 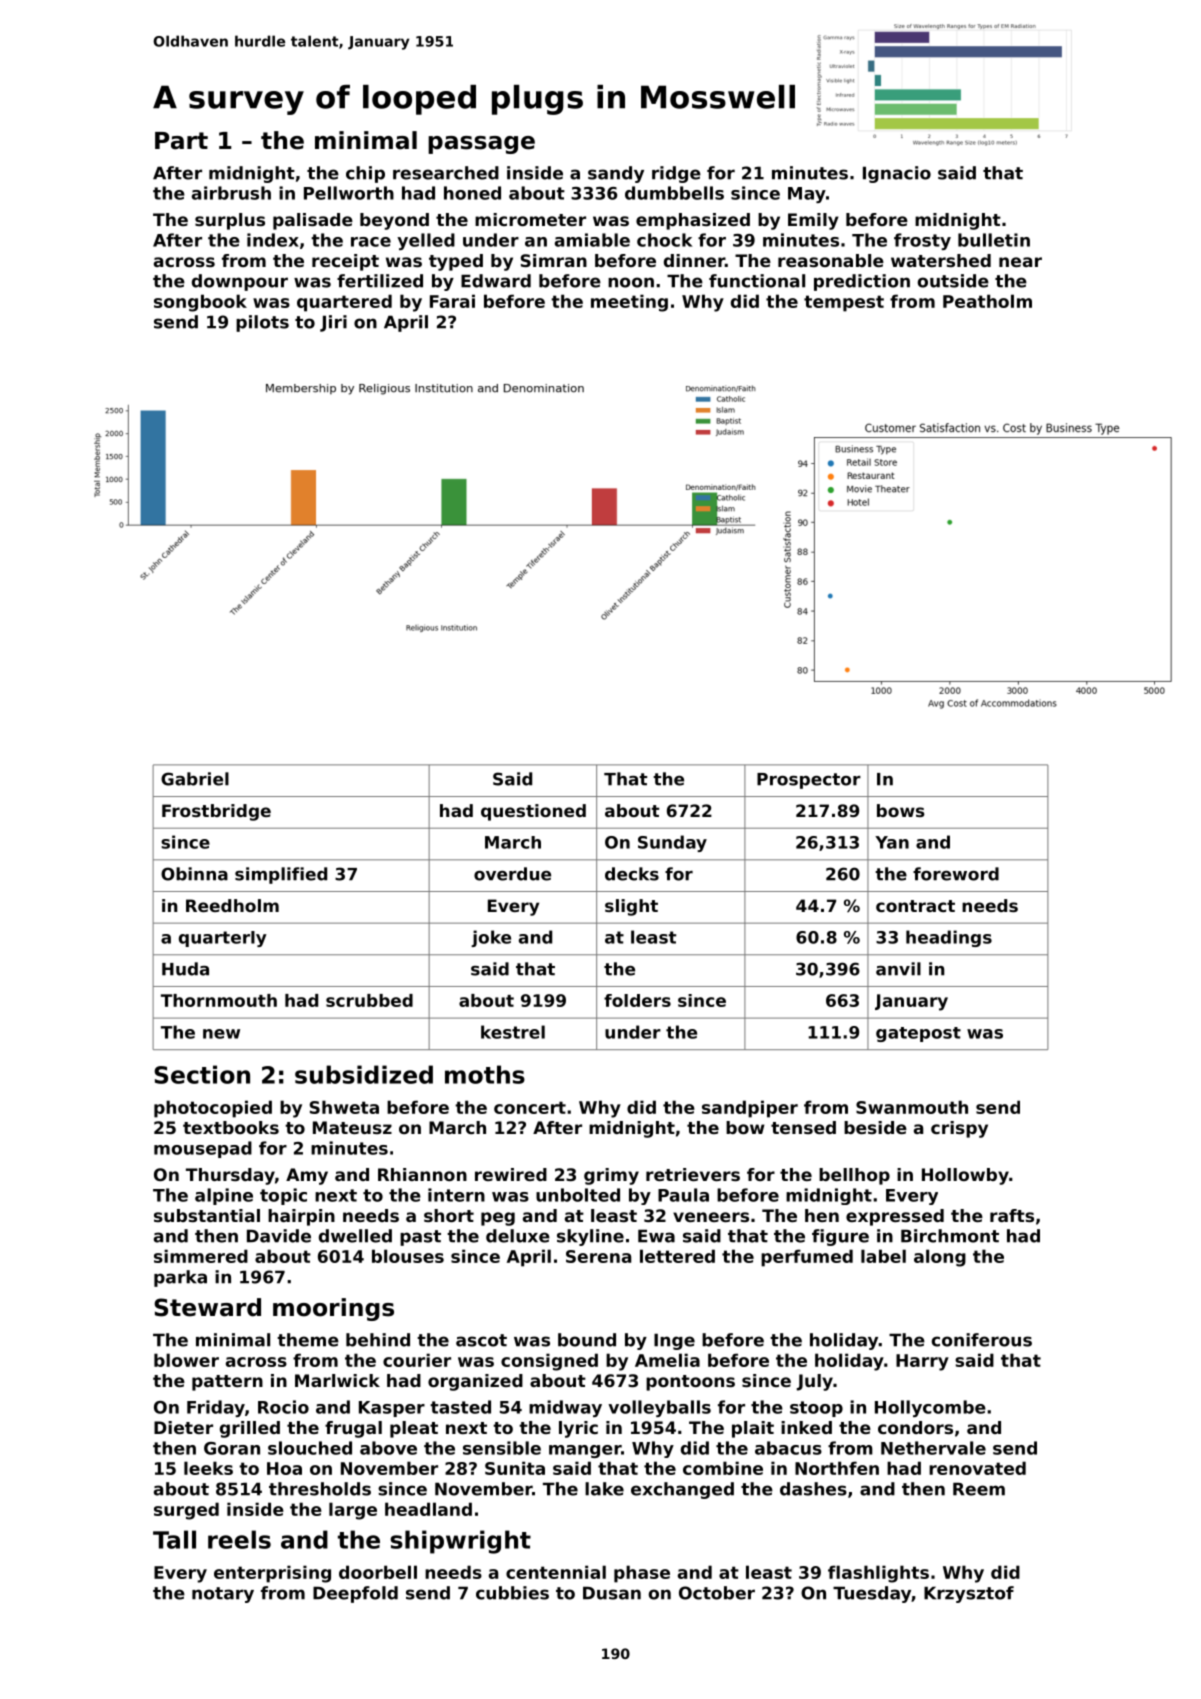 What do you see at coordinates (844, 303) in the screenshot?
I see `tempest` at bounding box center [844, 303].
